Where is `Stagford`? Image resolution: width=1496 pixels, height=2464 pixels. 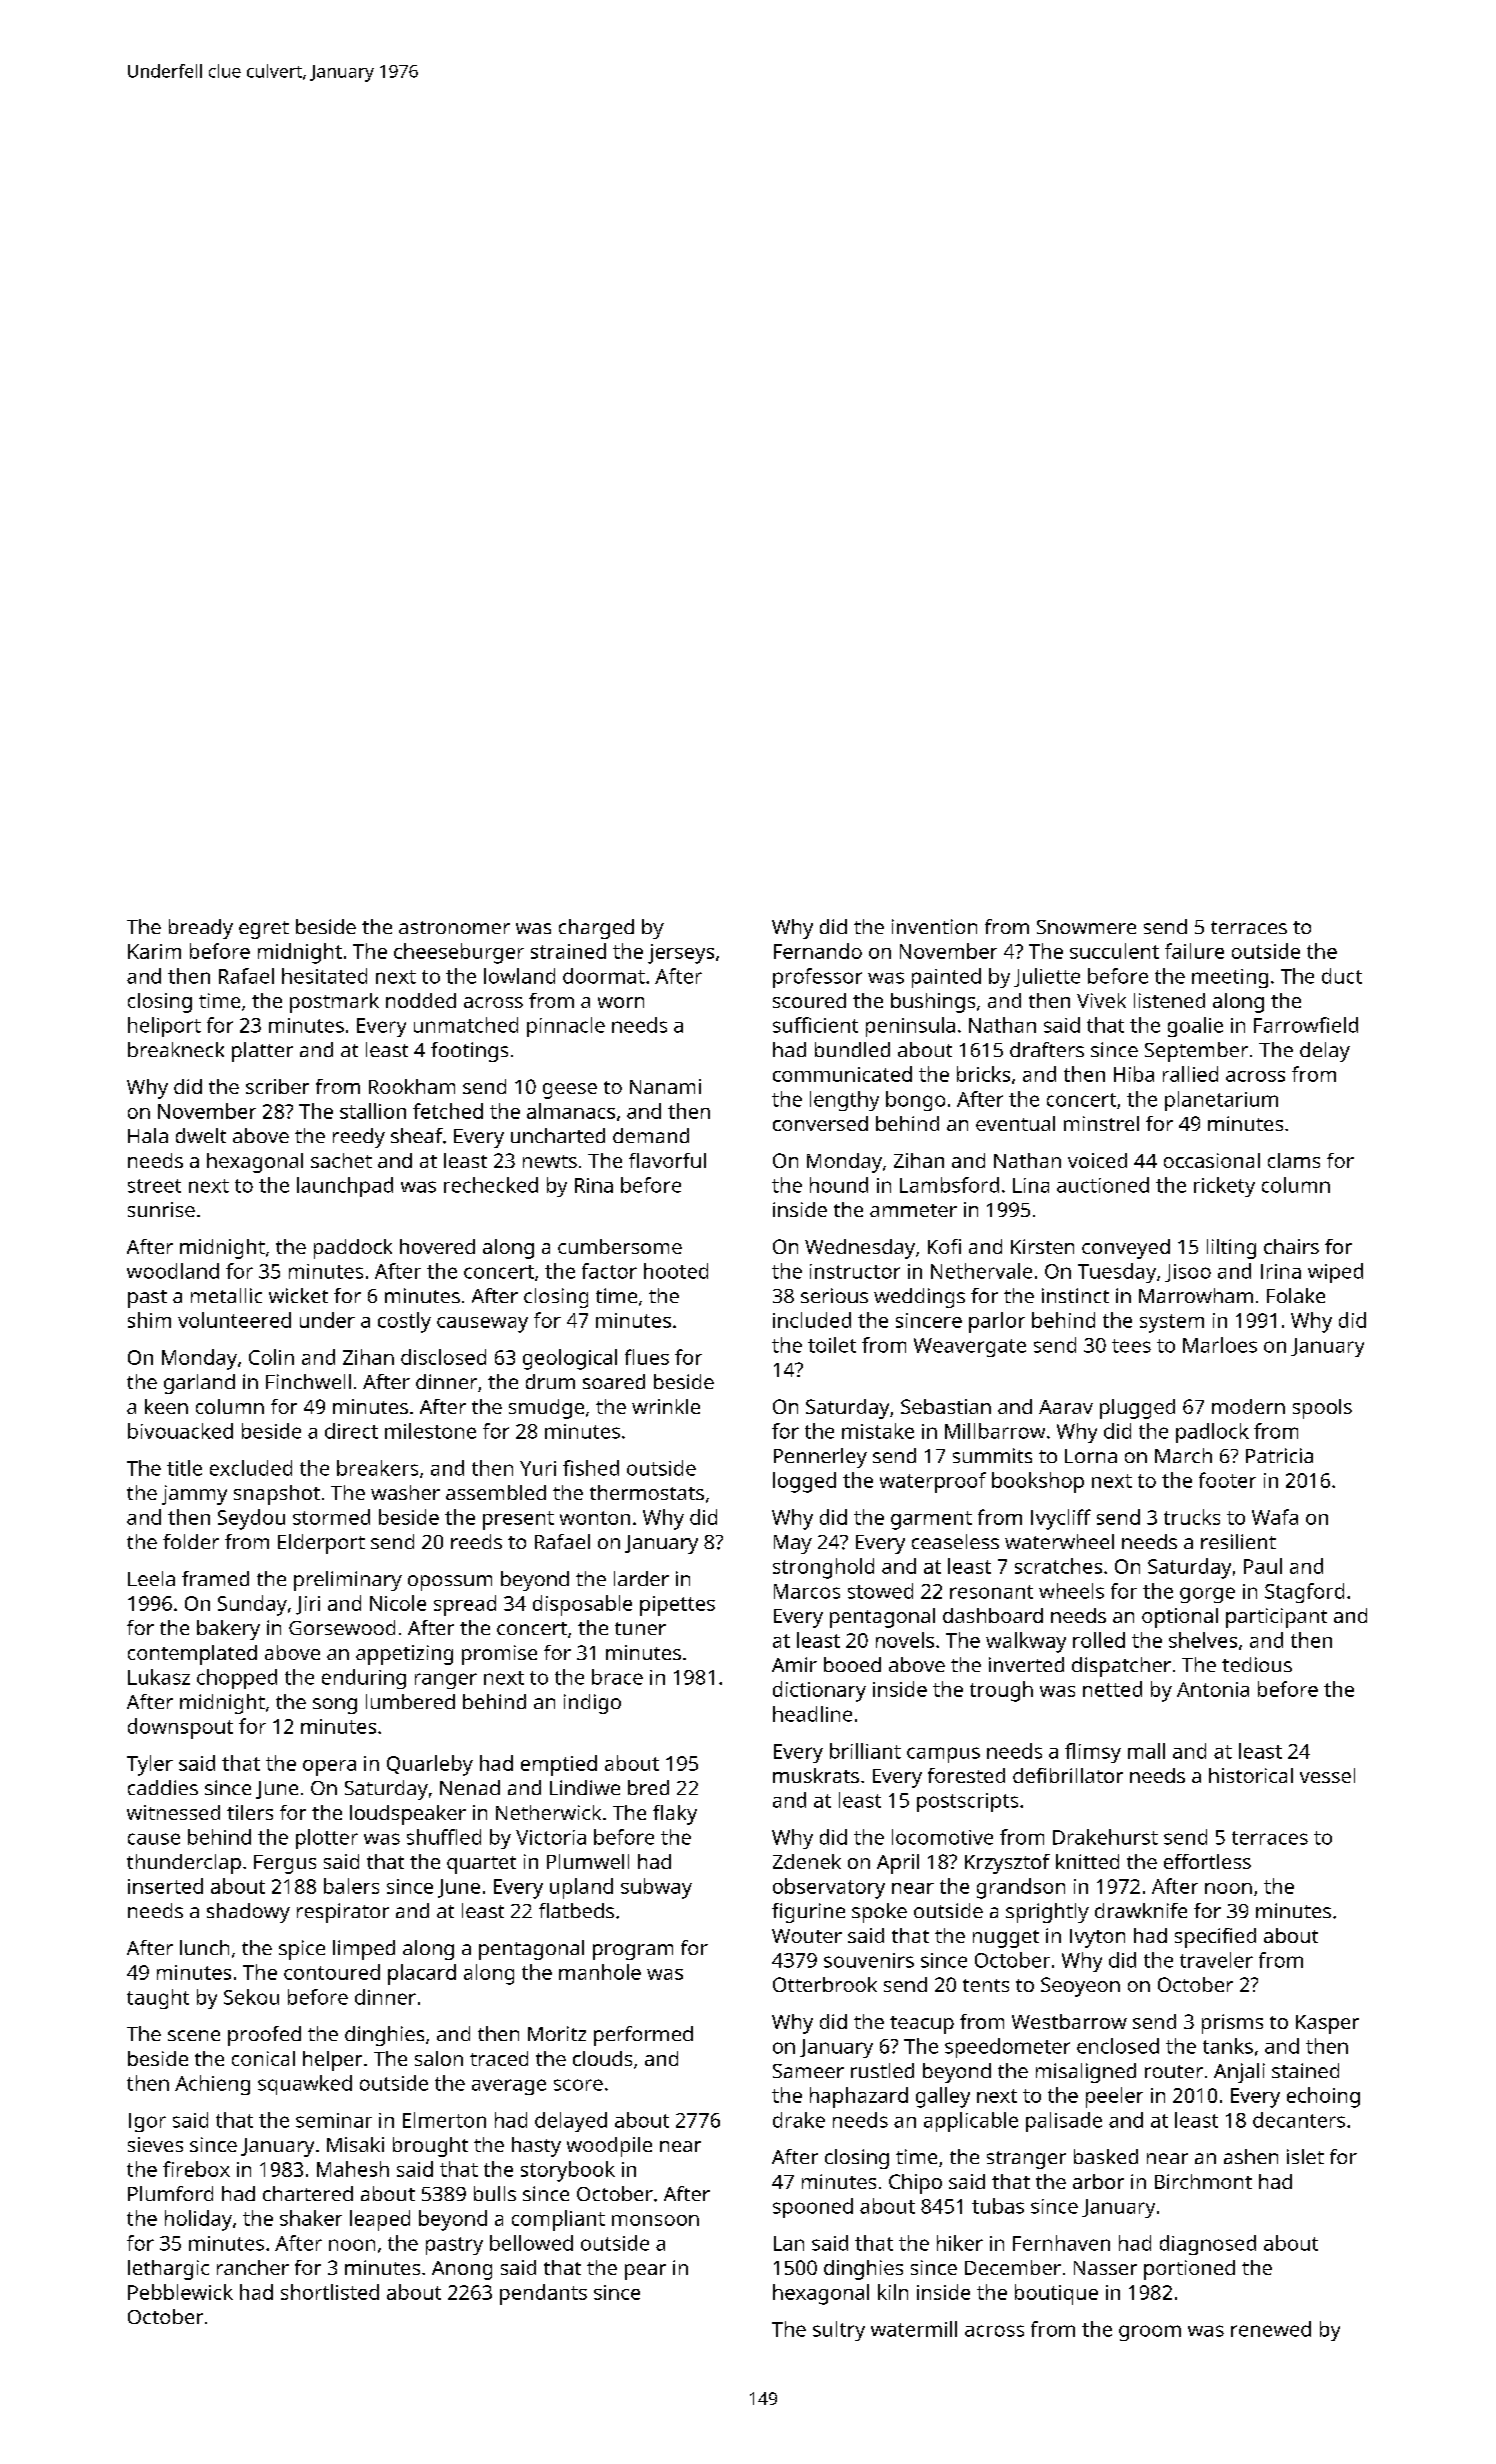 Stagford is located at coordinates (1304, 1593).
